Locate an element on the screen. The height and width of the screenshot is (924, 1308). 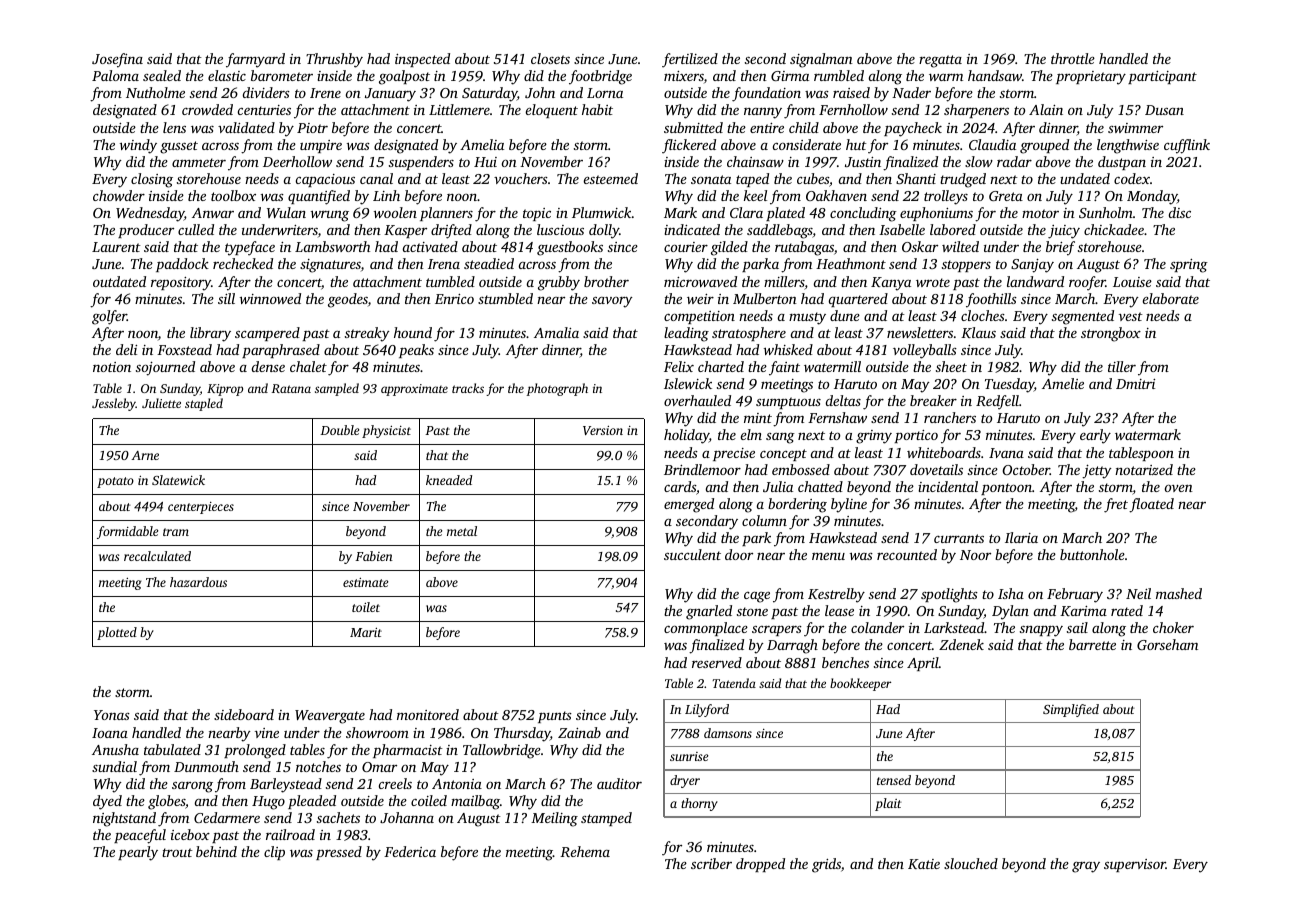
Josefina is located at coordinates (117, 60).
